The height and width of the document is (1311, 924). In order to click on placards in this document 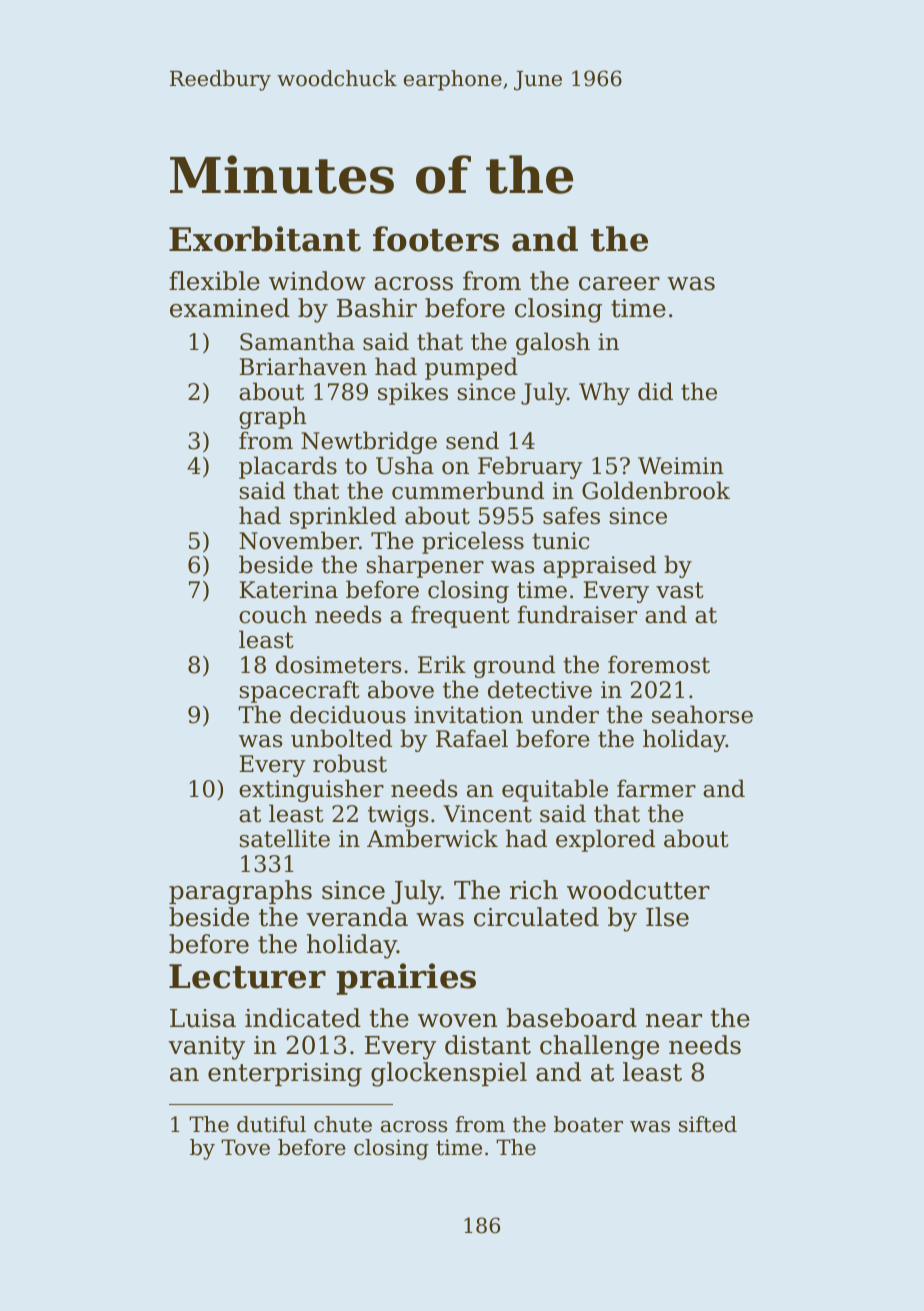, I will do `click(288, 467)`.
